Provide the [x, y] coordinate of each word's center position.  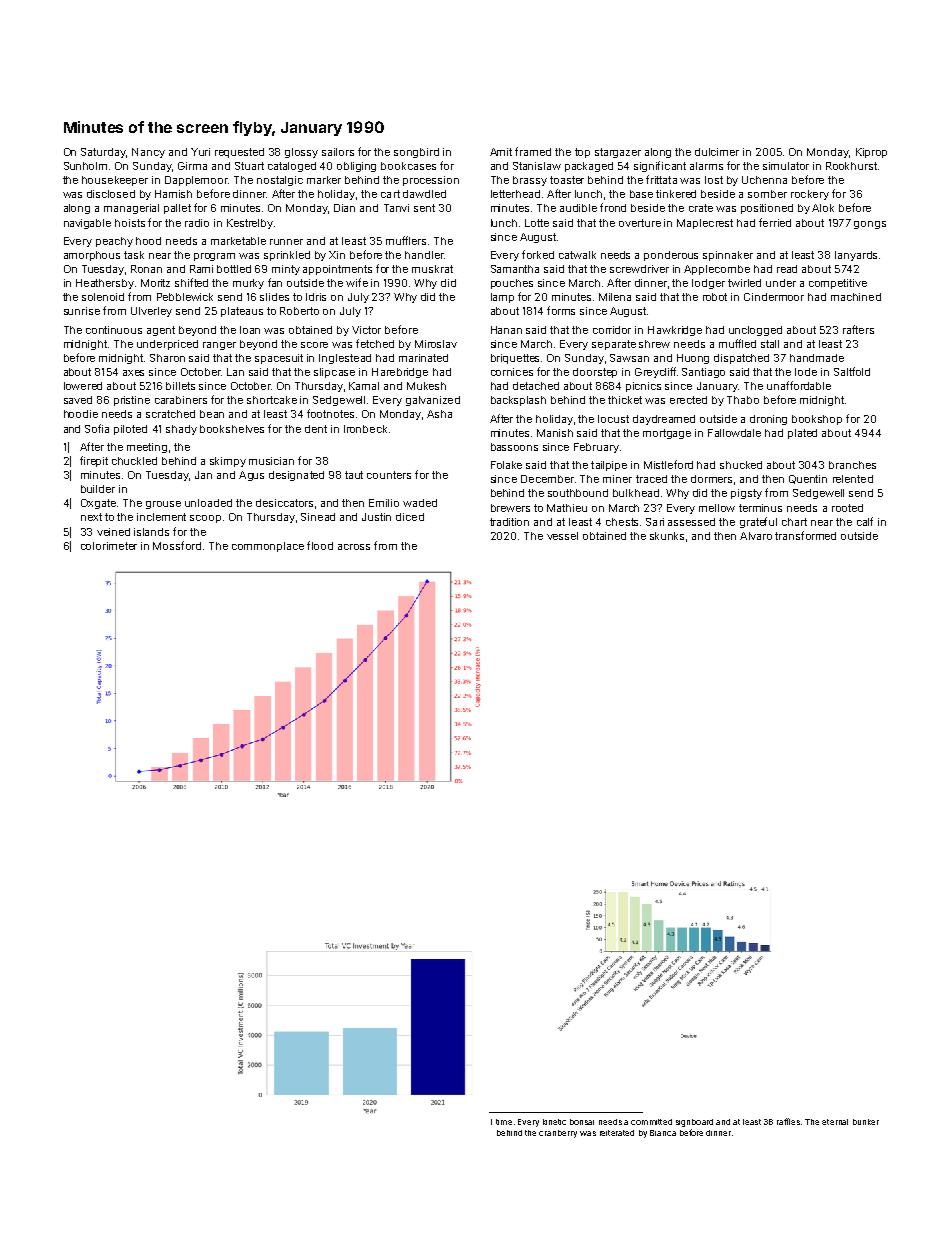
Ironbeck [365, 429]
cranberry [558, 1134]
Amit [501, 152]
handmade [817, 358]
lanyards [856, 256]
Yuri [200, 152]
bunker [866, 1122]
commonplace [268, 547]
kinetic [554, 1122]
